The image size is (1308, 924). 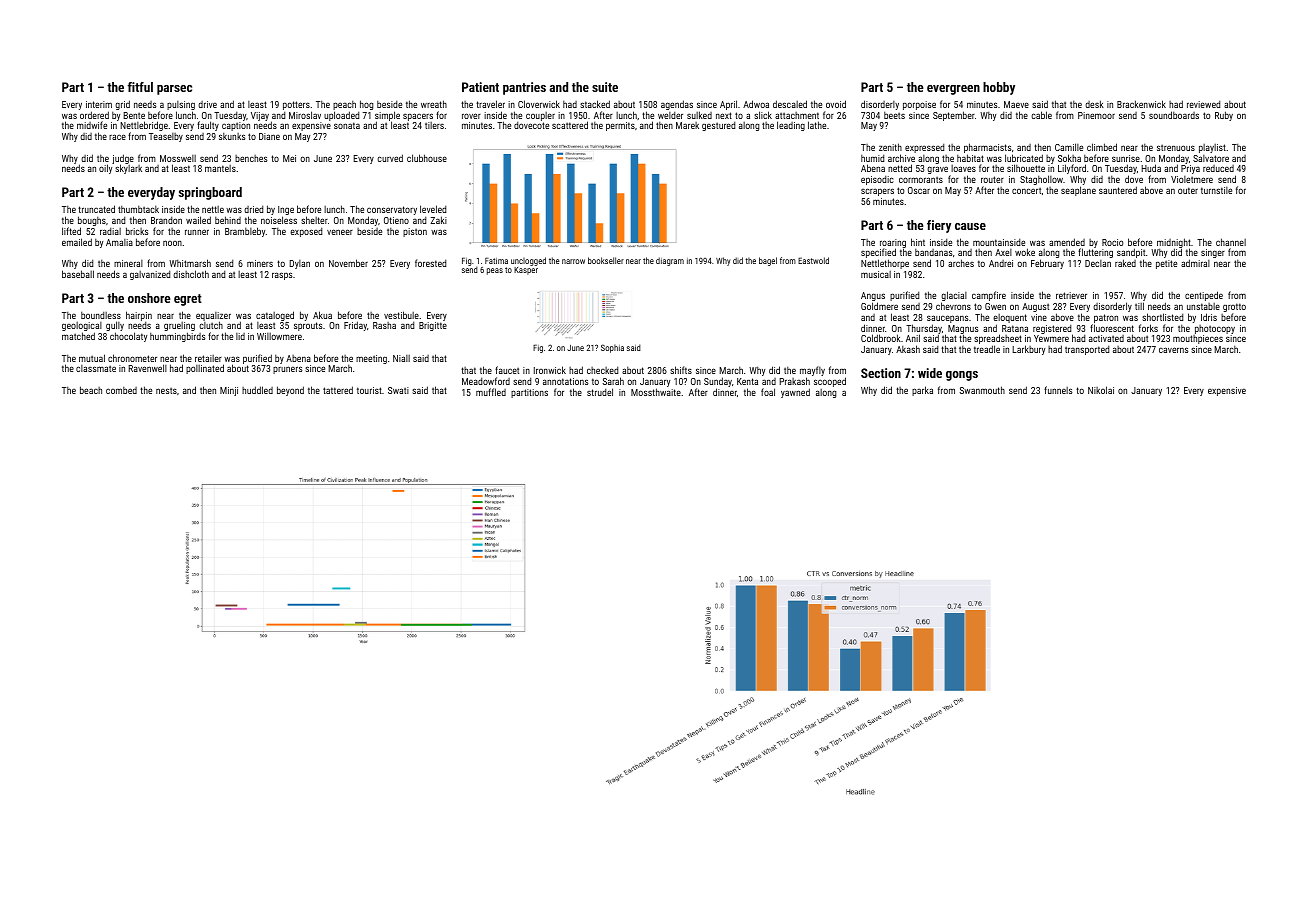 I want to click on pollinated, so click(x=205, y=369).
